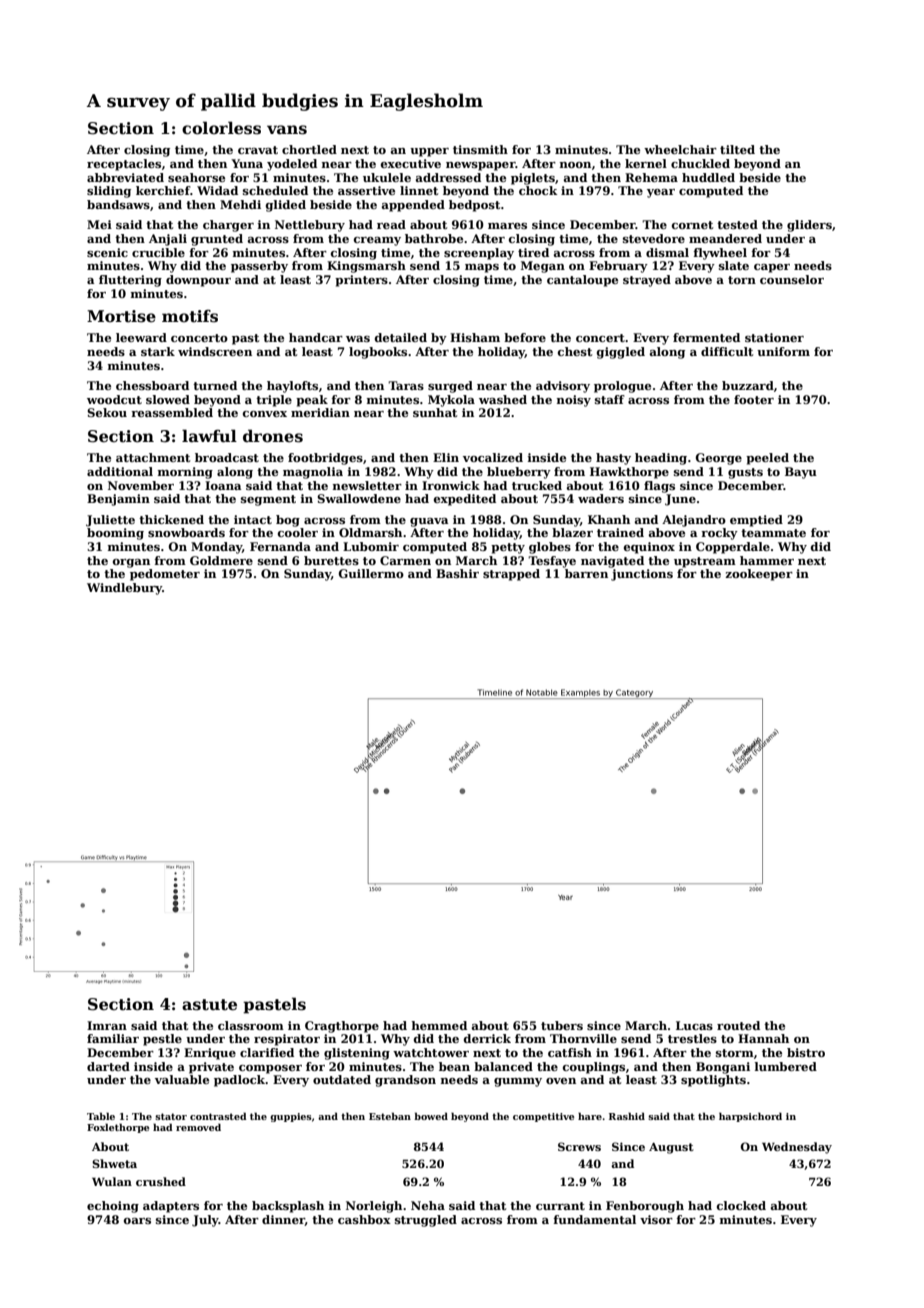 This screenshot has width=924, height=1308. Describe the element at coordinates (562, 1025) in the screenshot. I see `tubers` at that location.
